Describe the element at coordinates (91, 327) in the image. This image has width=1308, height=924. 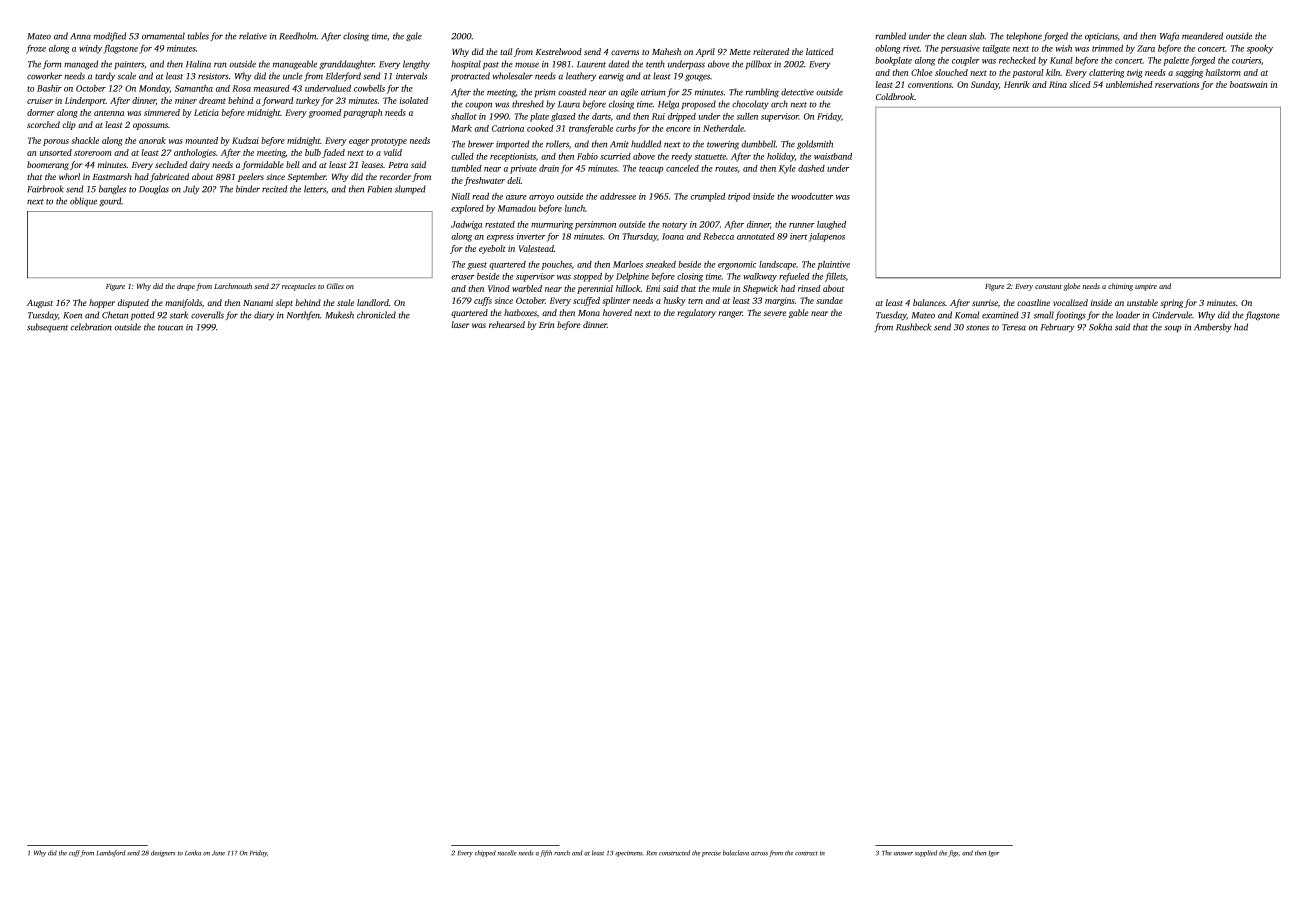
I see `celebration` at that location.
